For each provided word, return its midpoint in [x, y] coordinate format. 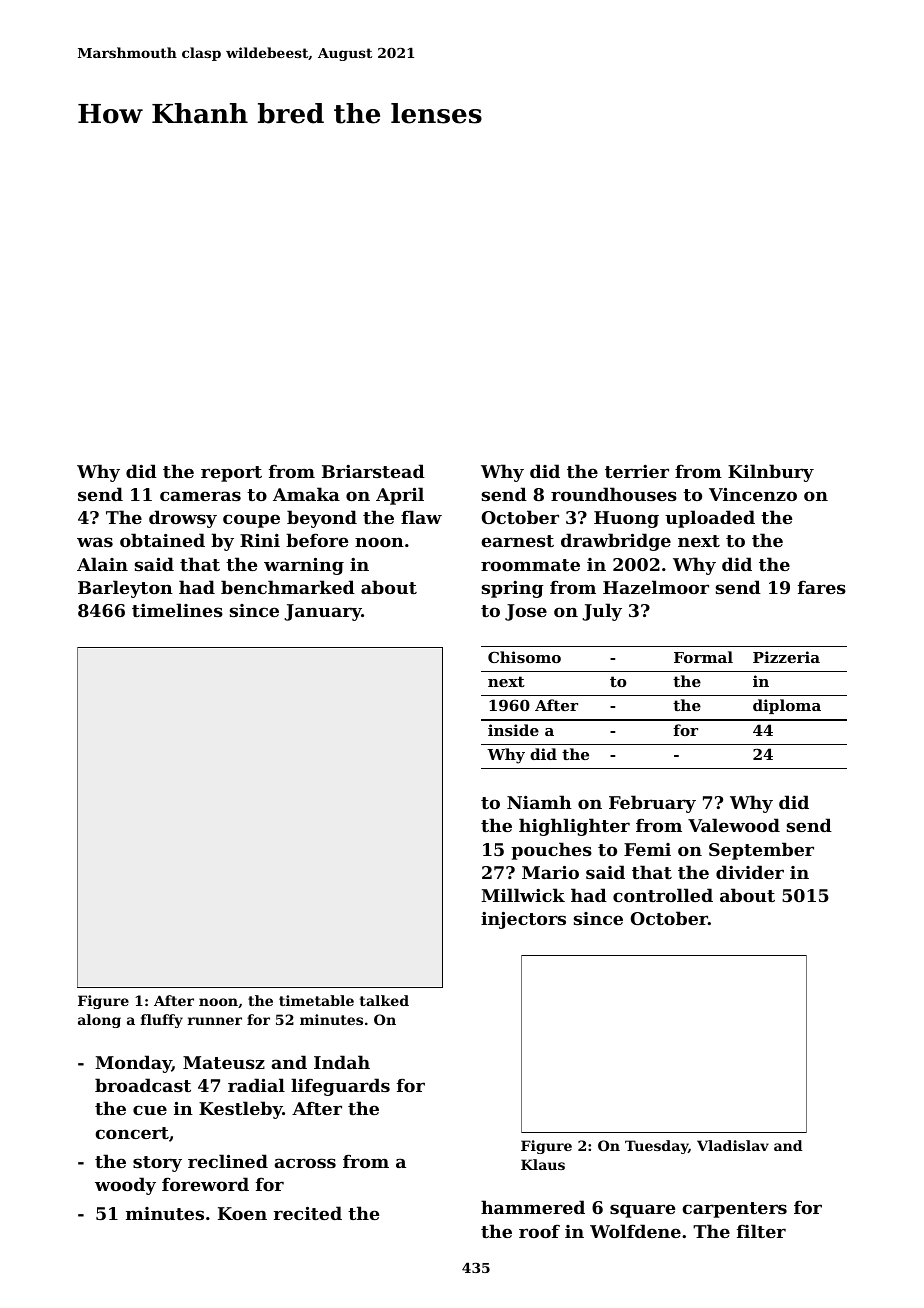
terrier [637, 471]
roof [539, 1231]
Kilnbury [771, 473]
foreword [205, 1184]
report [231, 474]
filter [761, 1231]
